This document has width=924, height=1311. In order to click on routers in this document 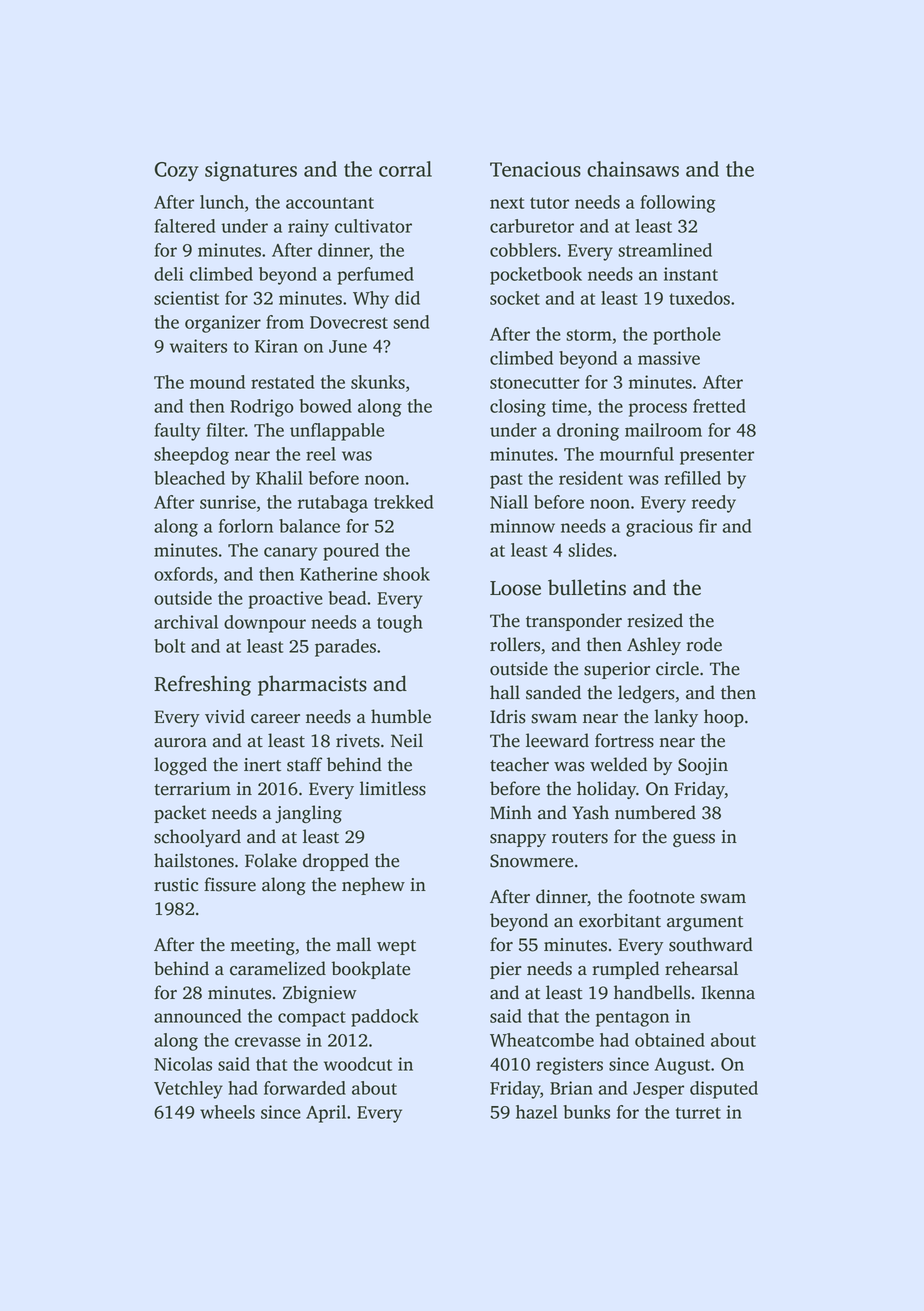, I will do `click(580, 838)`.
